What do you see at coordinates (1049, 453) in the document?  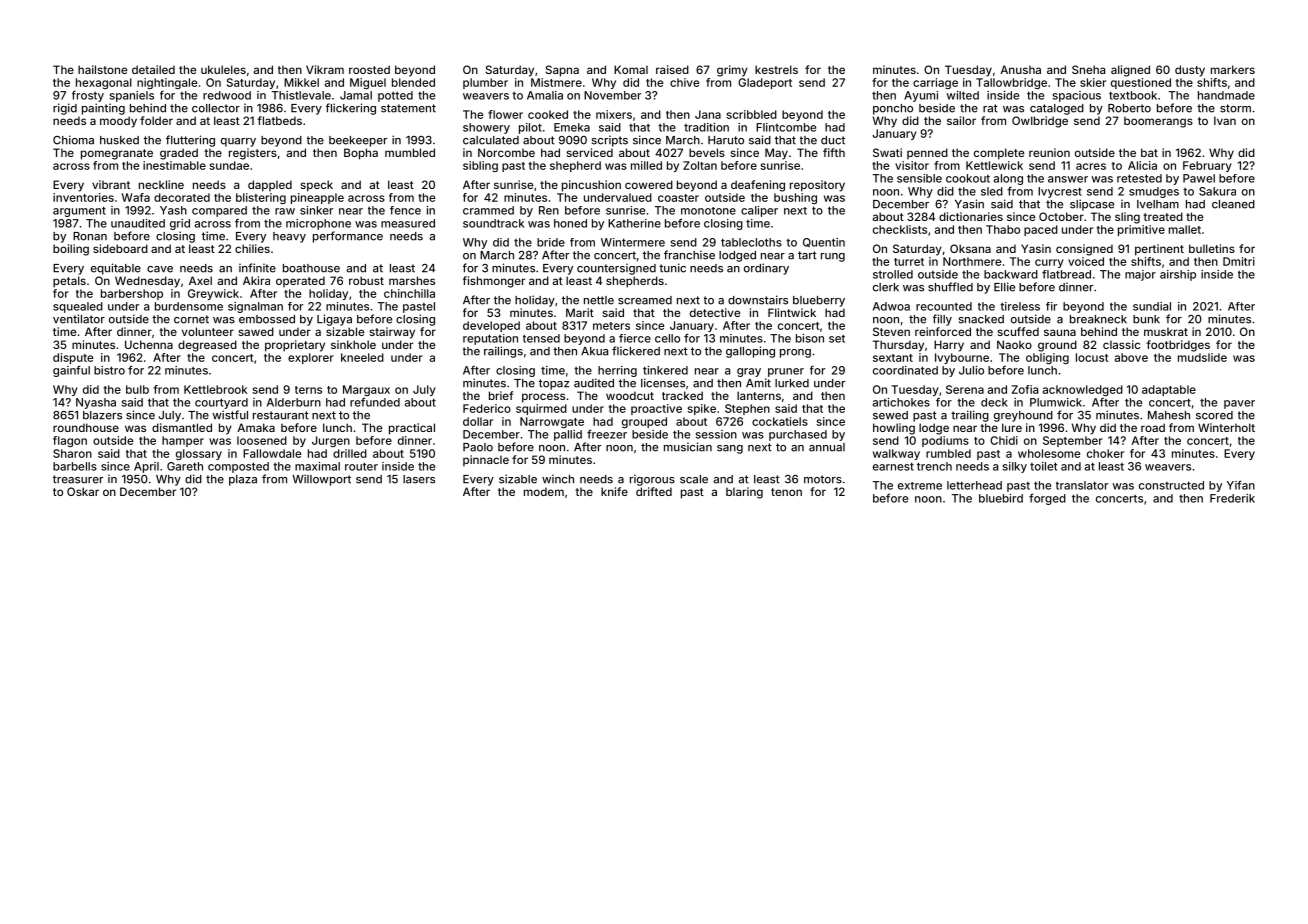 I see `wholesome` at bounding box center [1049, 453].
